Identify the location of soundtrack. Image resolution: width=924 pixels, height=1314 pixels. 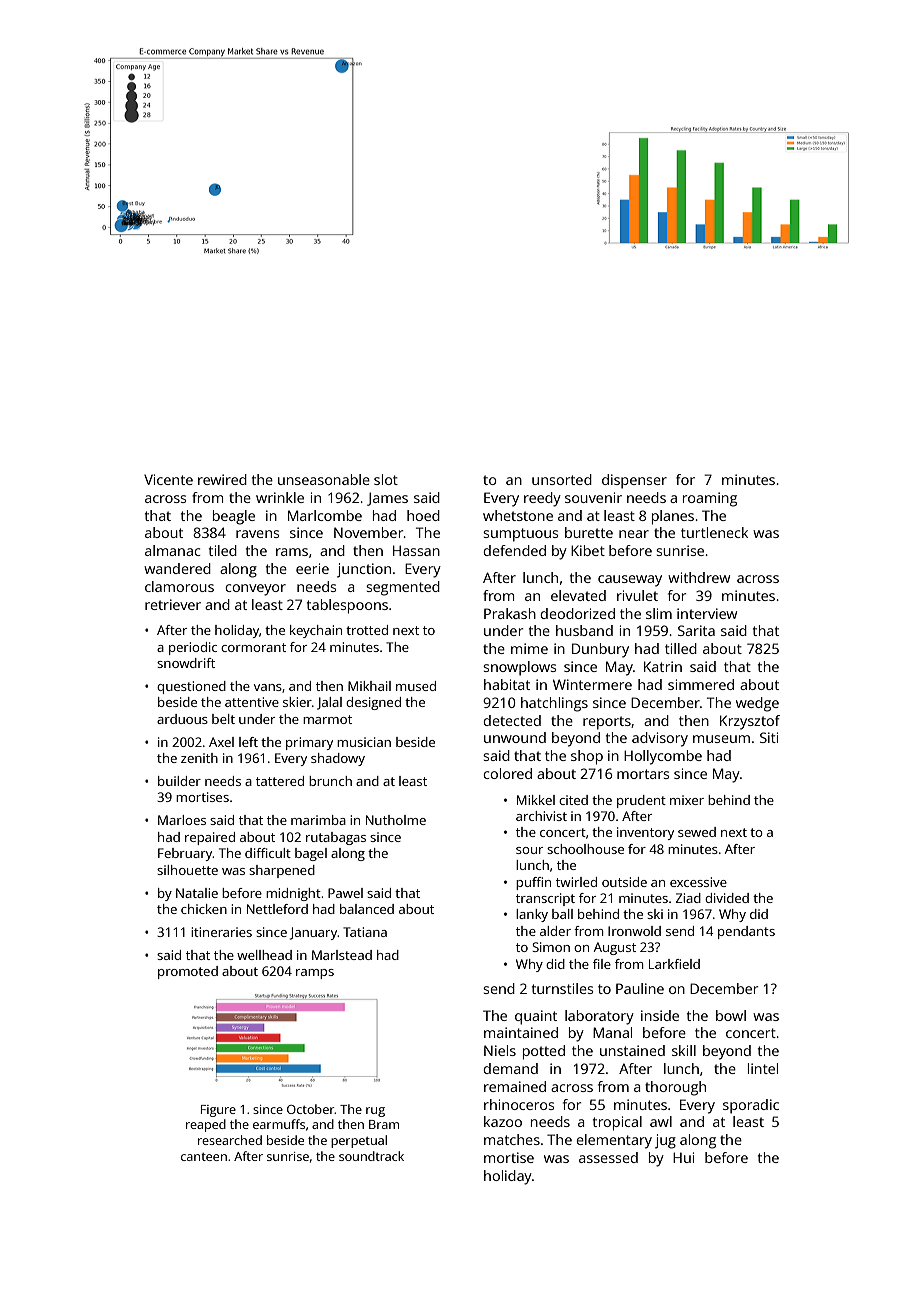
(371, 1156).
